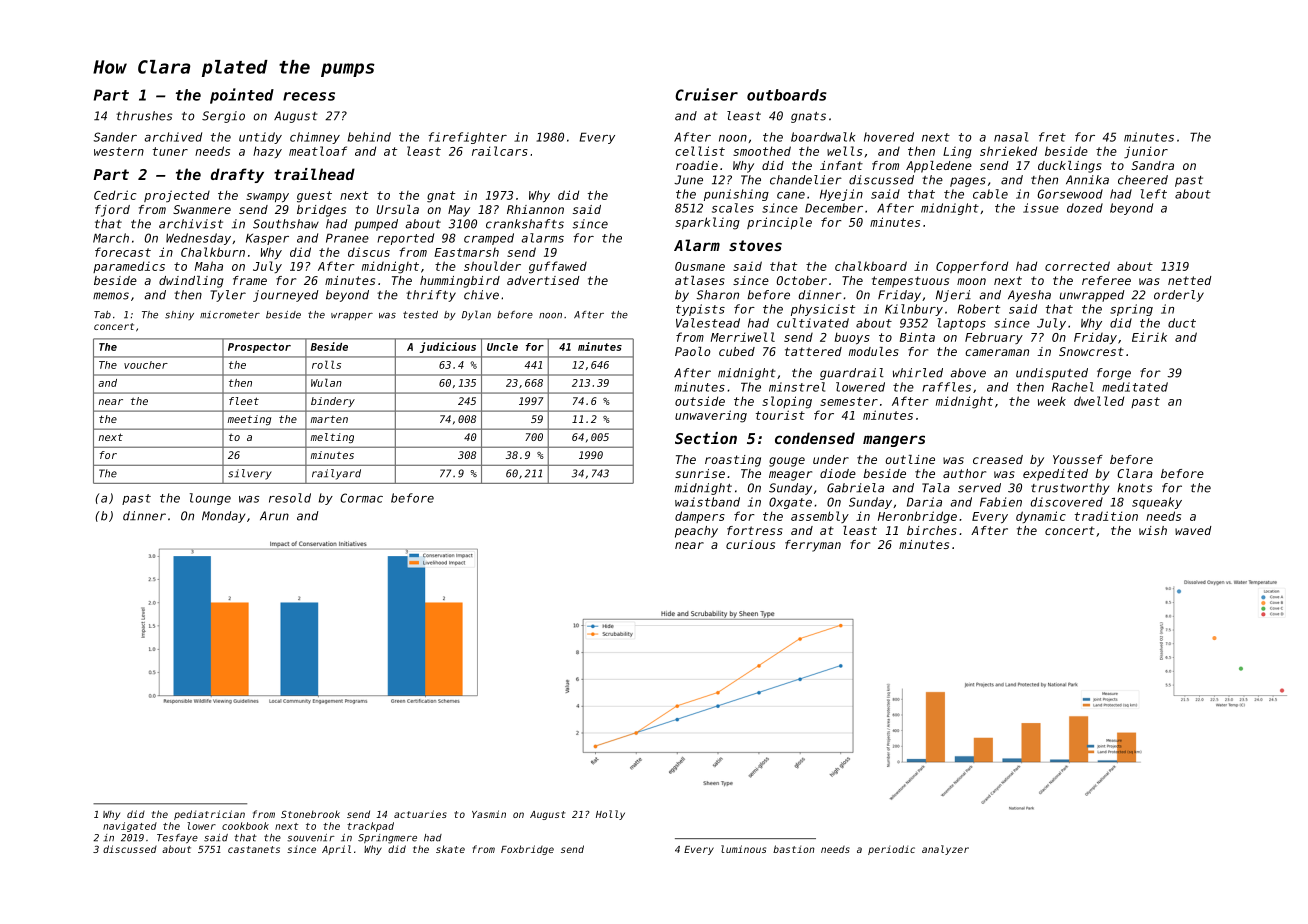 Image resolution: width=1308 pixels, height=924 pixels. Describe the element at coordinates (1052, 137) in the image. I see `fret` at that location.
